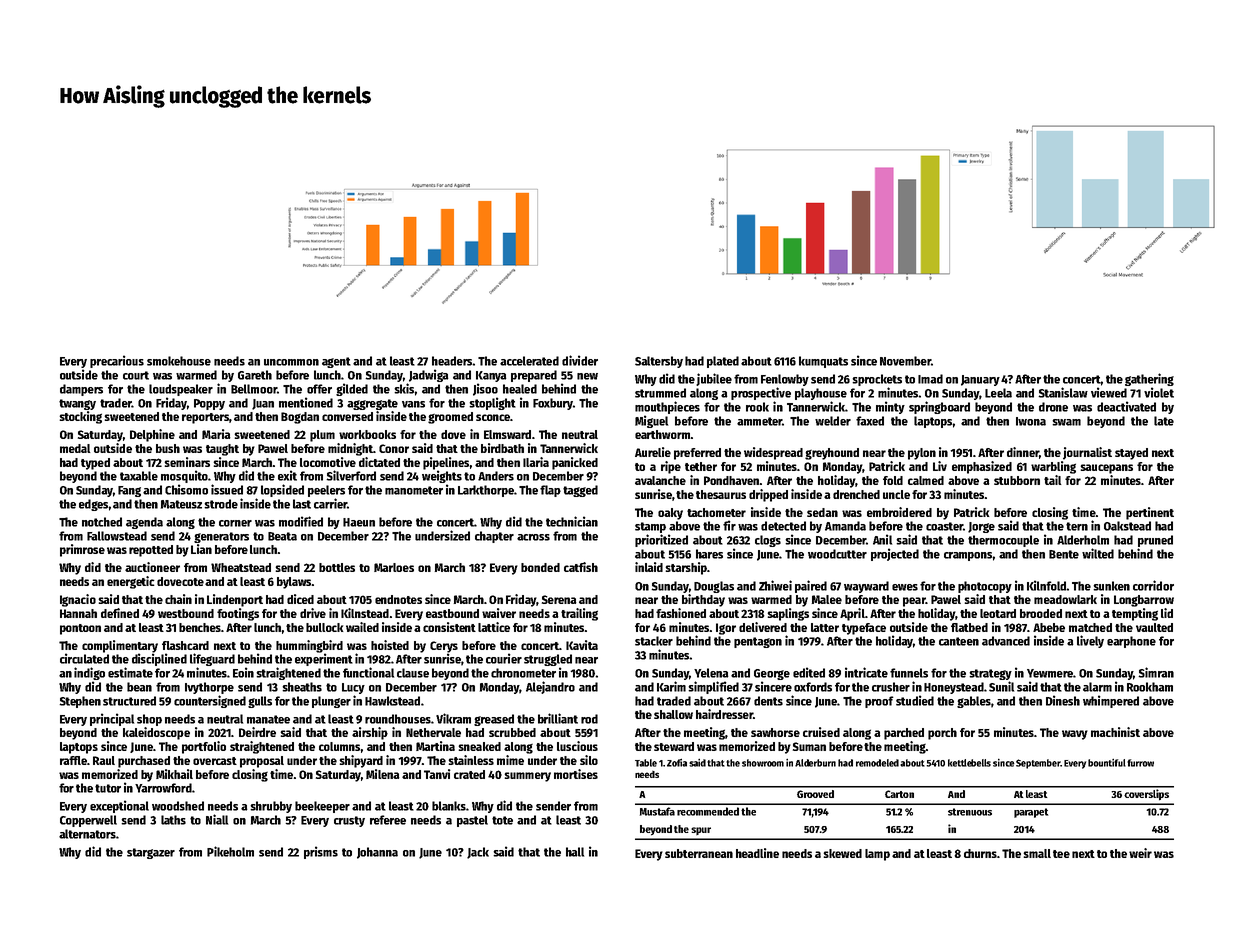 This image has width=1233, height=952. What do you see at coordinates (575, 463) in the image?
I see `panicked` at bounding box center [575, 463].
